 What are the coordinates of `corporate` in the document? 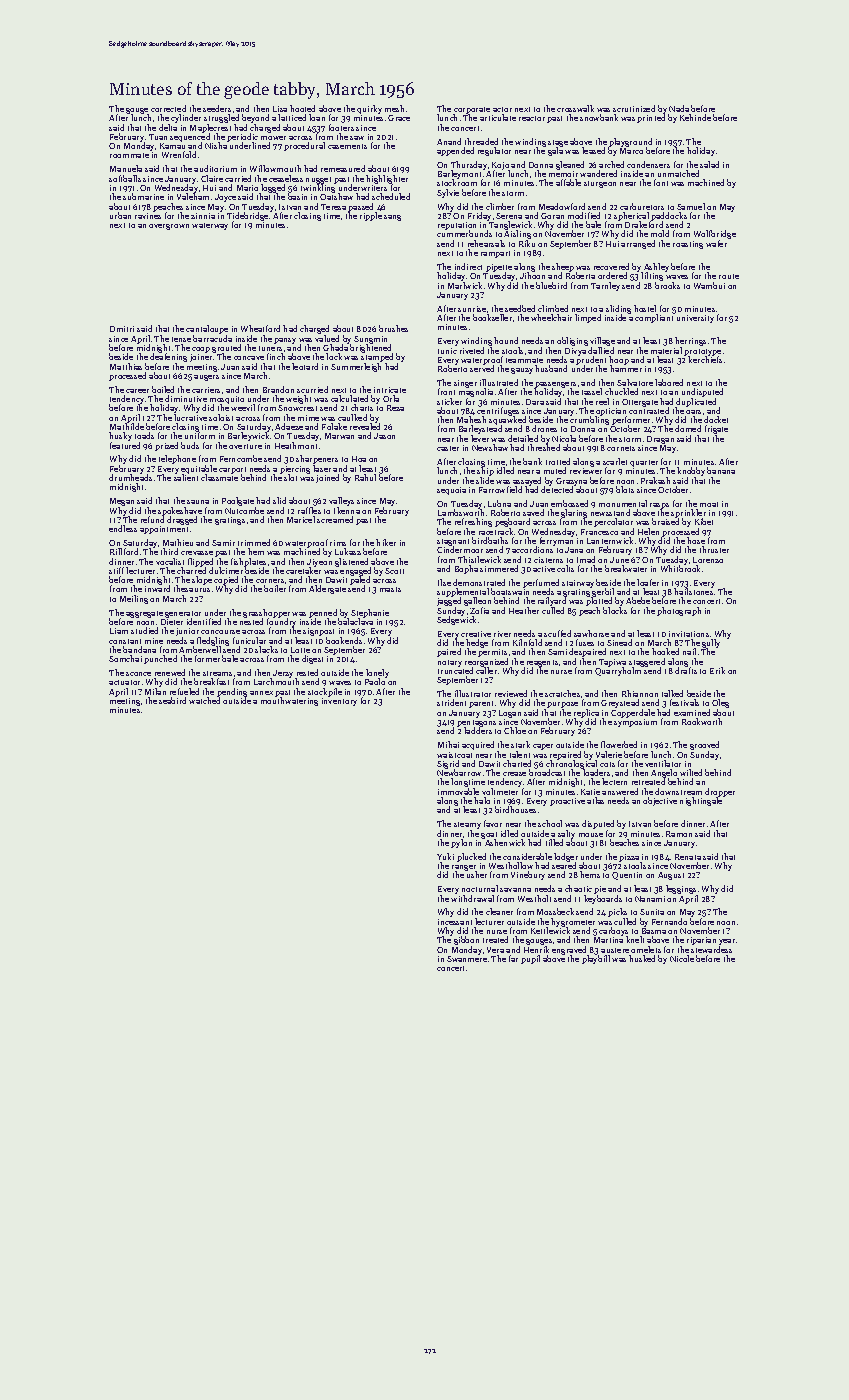 It's located at (471, 111).
